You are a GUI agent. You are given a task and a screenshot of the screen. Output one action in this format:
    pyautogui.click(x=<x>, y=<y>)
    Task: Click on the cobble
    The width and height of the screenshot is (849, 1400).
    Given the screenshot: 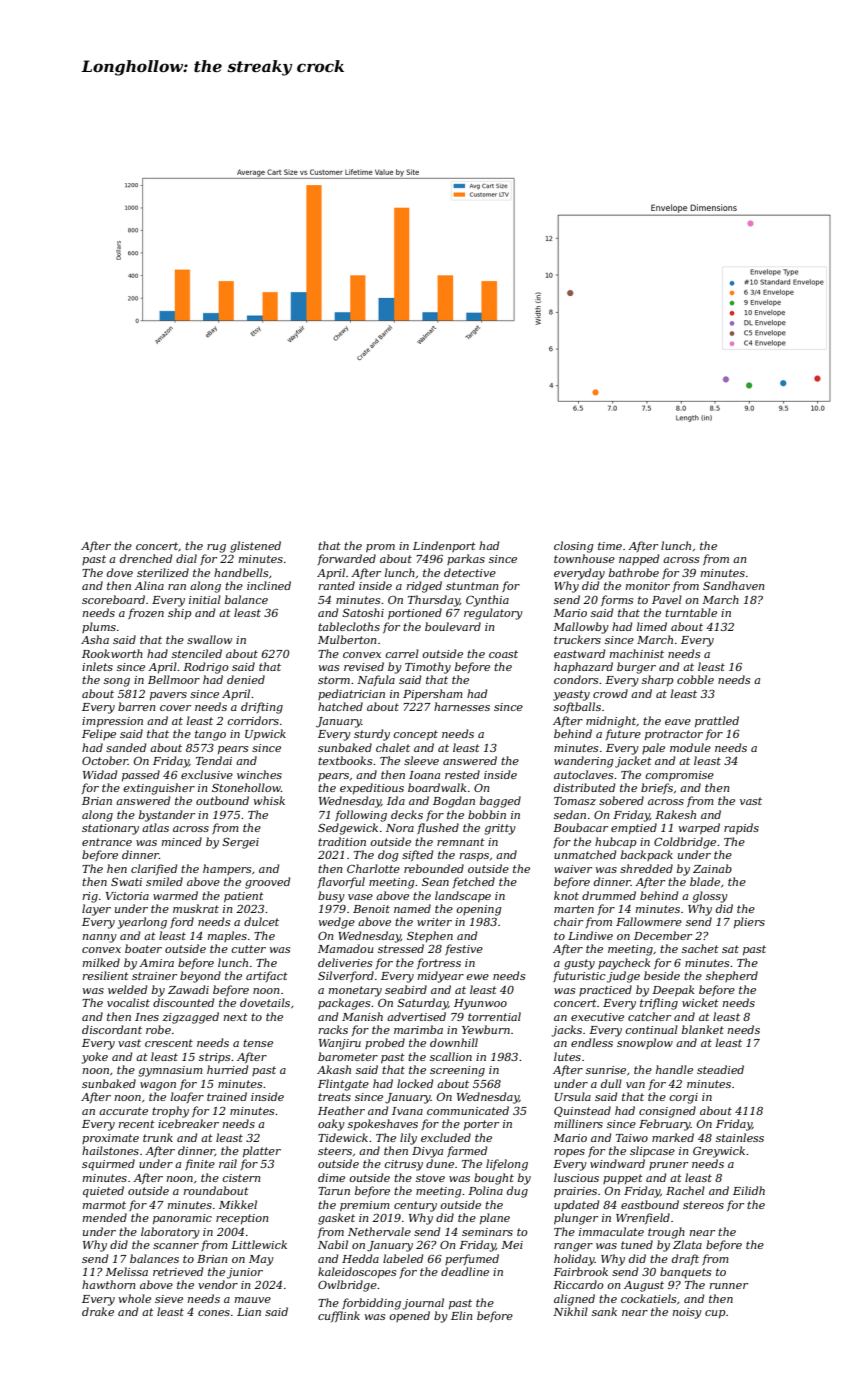 What is the action you would take?
    pyautogui.click(x=695, y=679)
